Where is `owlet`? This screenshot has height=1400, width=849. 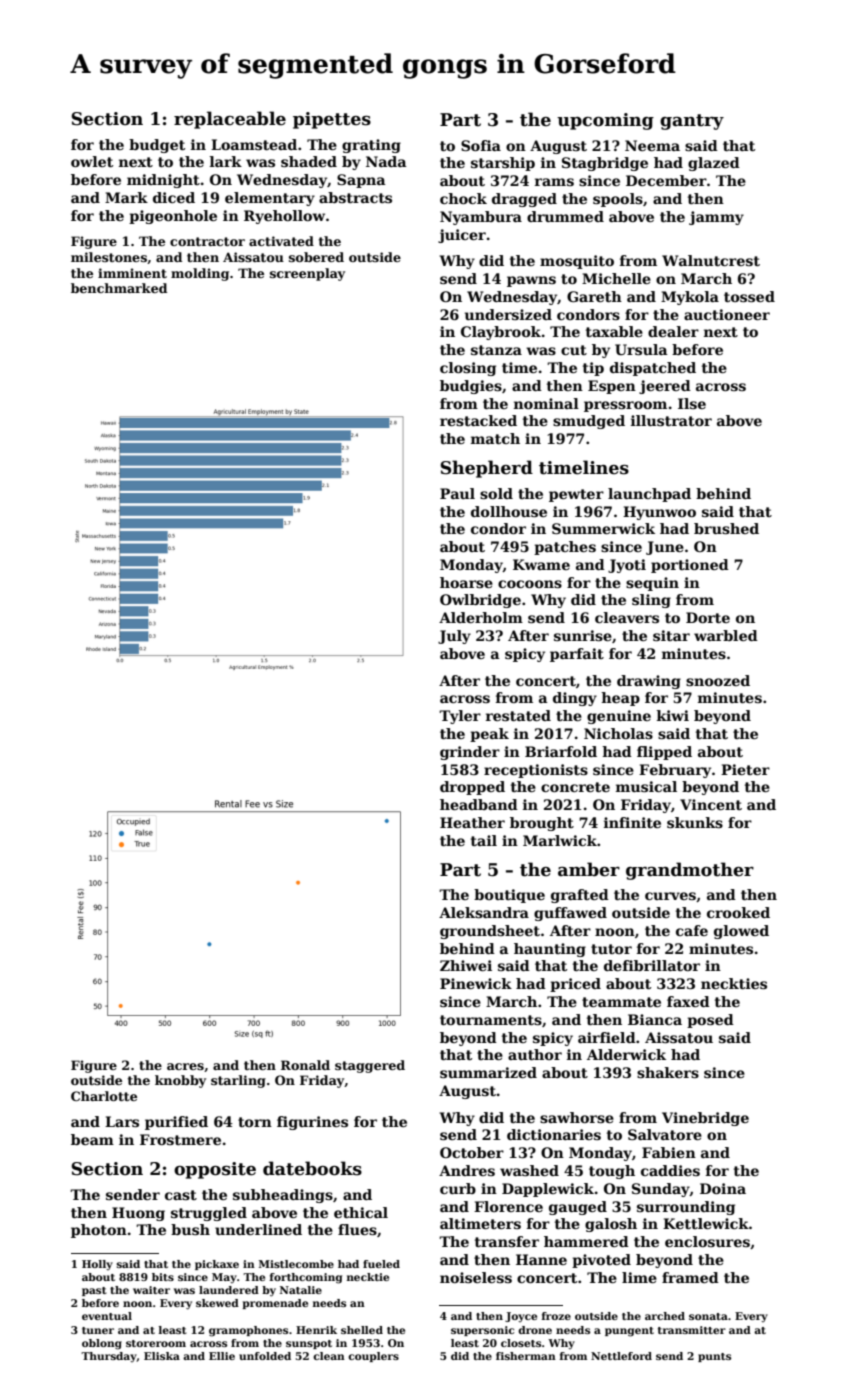 owlet is located at coordinates (92, 161).
